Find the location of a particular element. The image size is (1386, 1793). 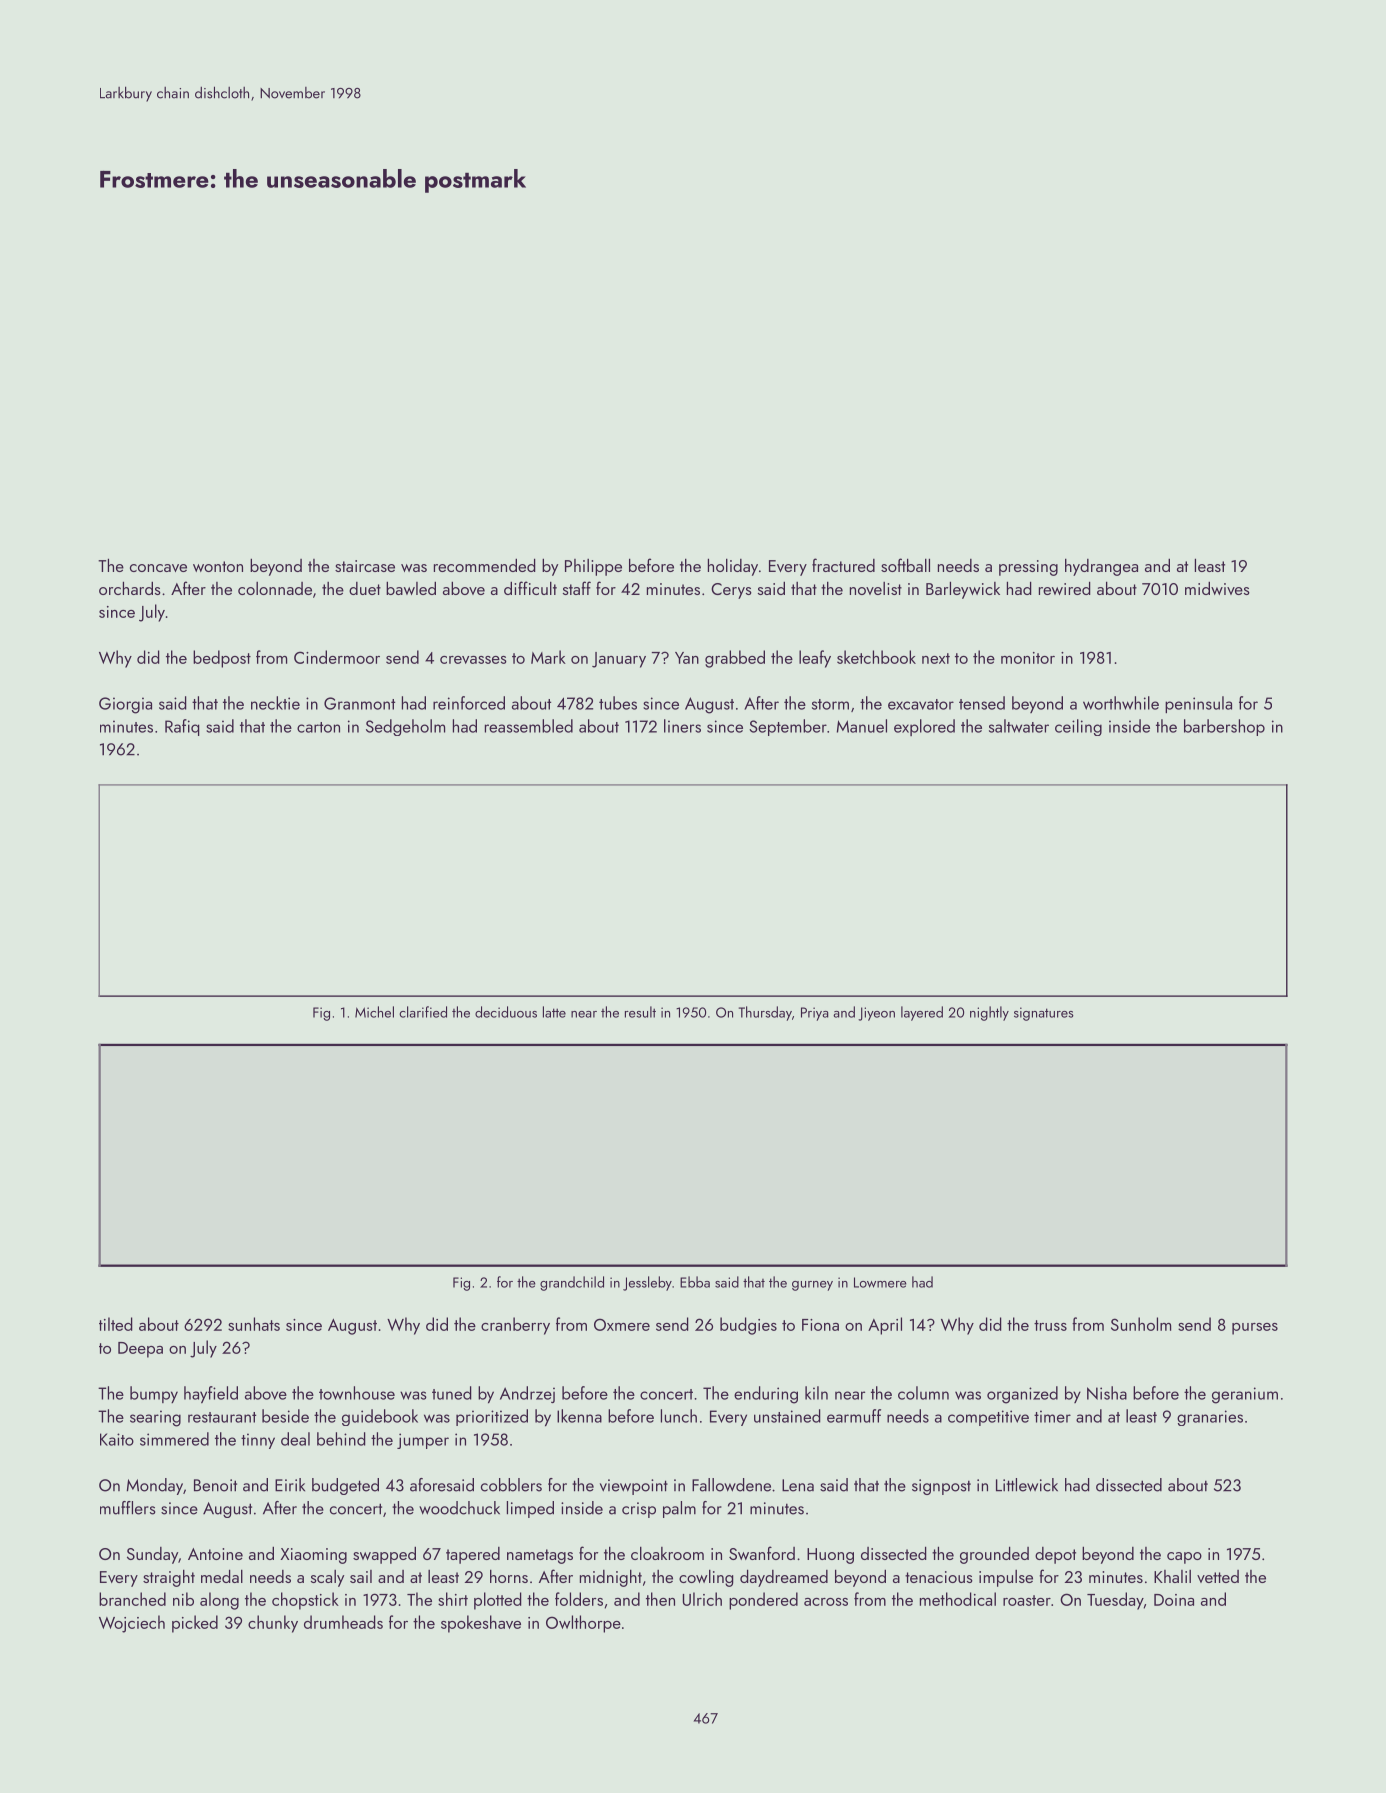

Tuesday is located at coordinates (1115, 1601).
